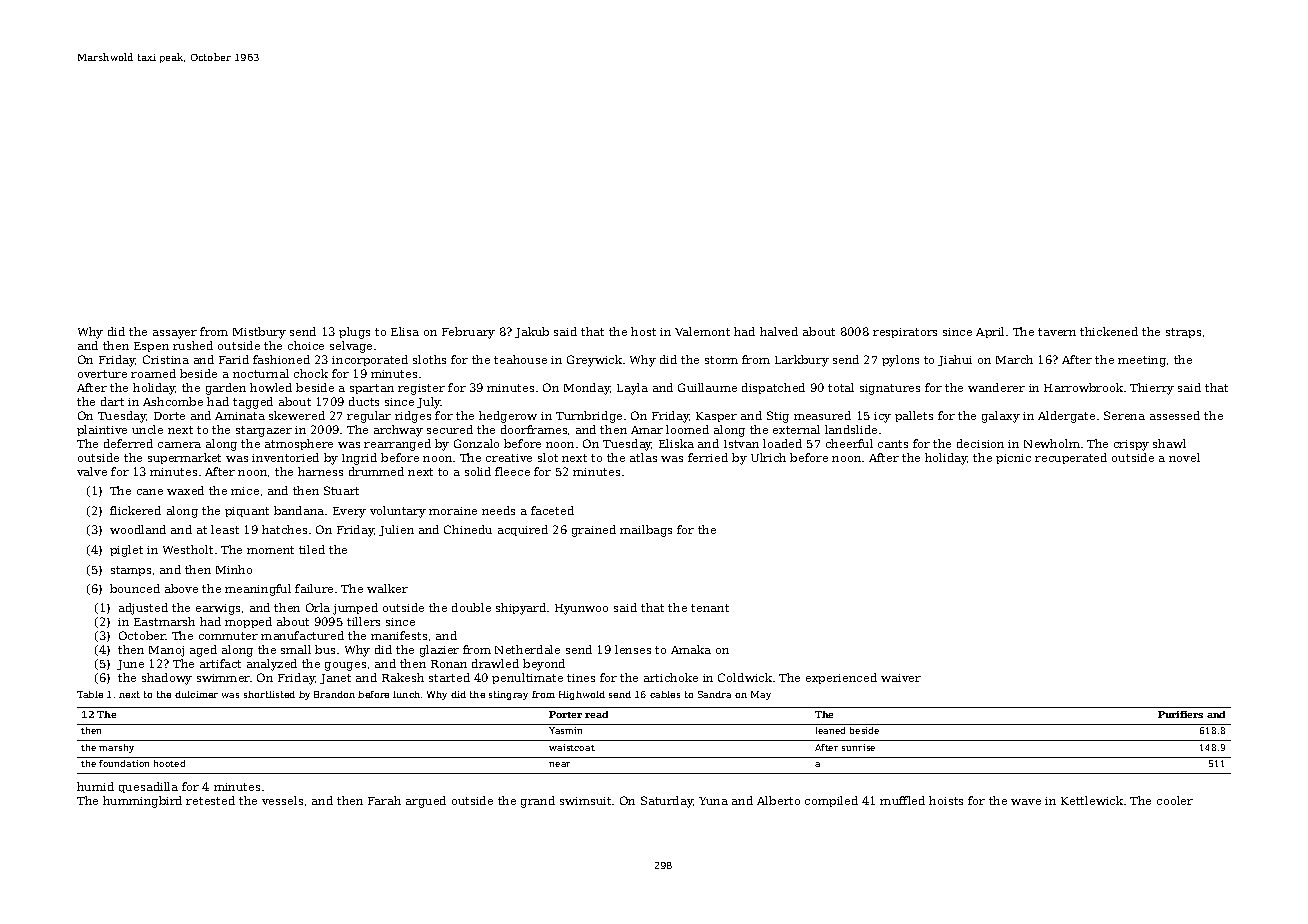 This image has height=924, width=1308. Describe the element at coordinates (225, 529) in the image. I see `least` at that location.
